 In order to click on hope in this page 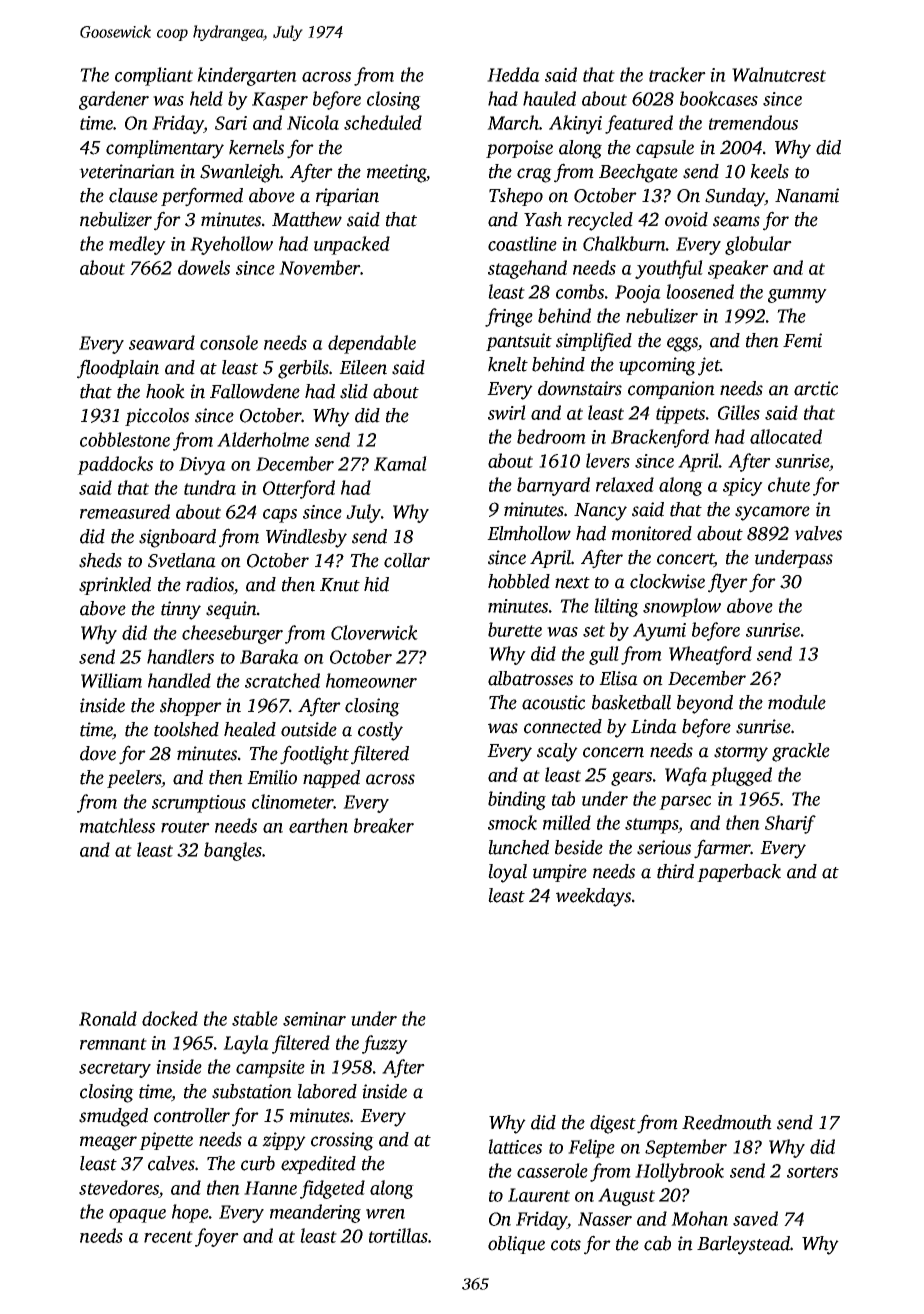, I will do `click(190, 1213)`.
